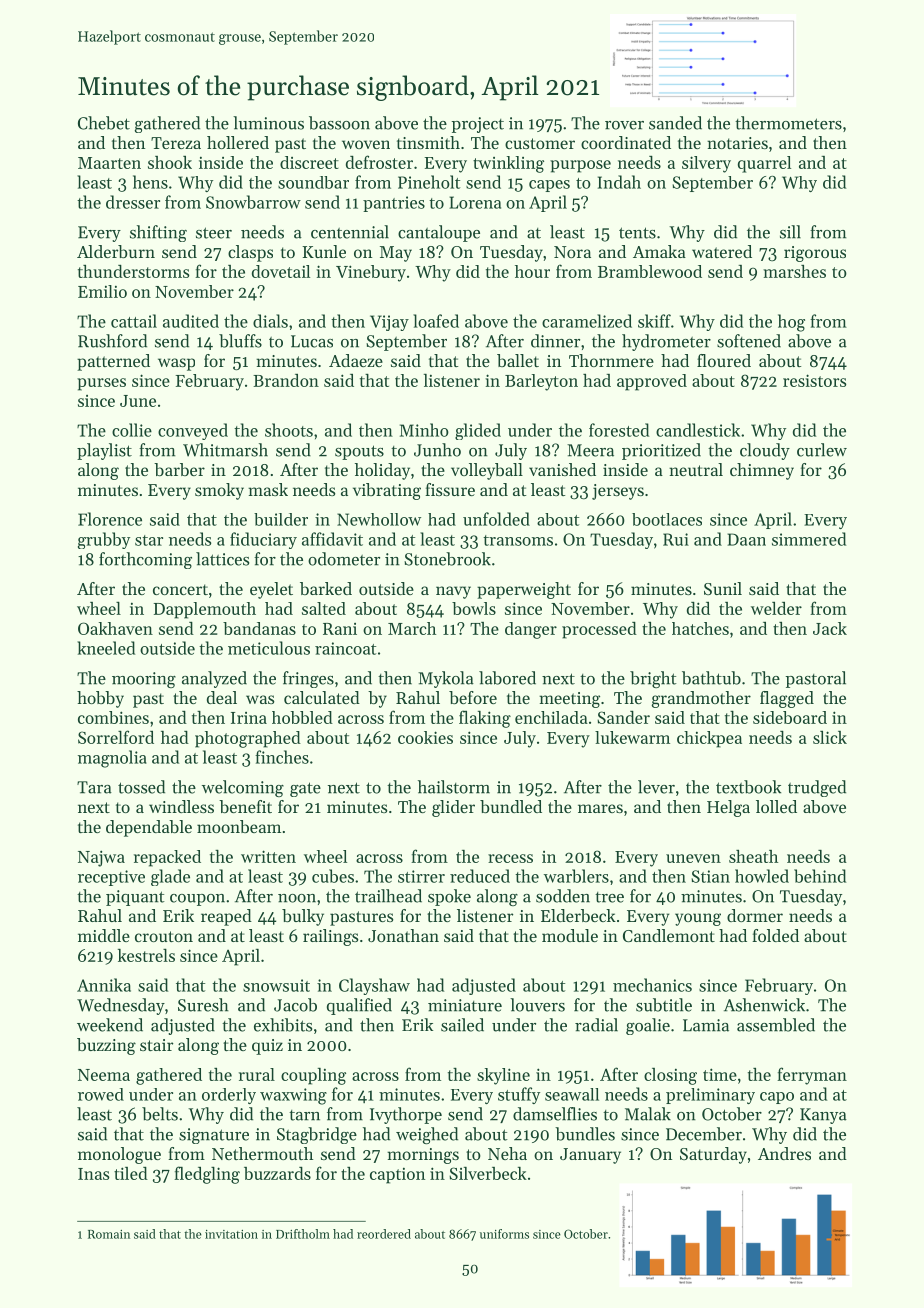 The width and height of the screenshot is (924, 1308). What do you see at coordinates (109, 1234) in the screenshot?
I see `Romain` at bounding box center [109, 1234].
